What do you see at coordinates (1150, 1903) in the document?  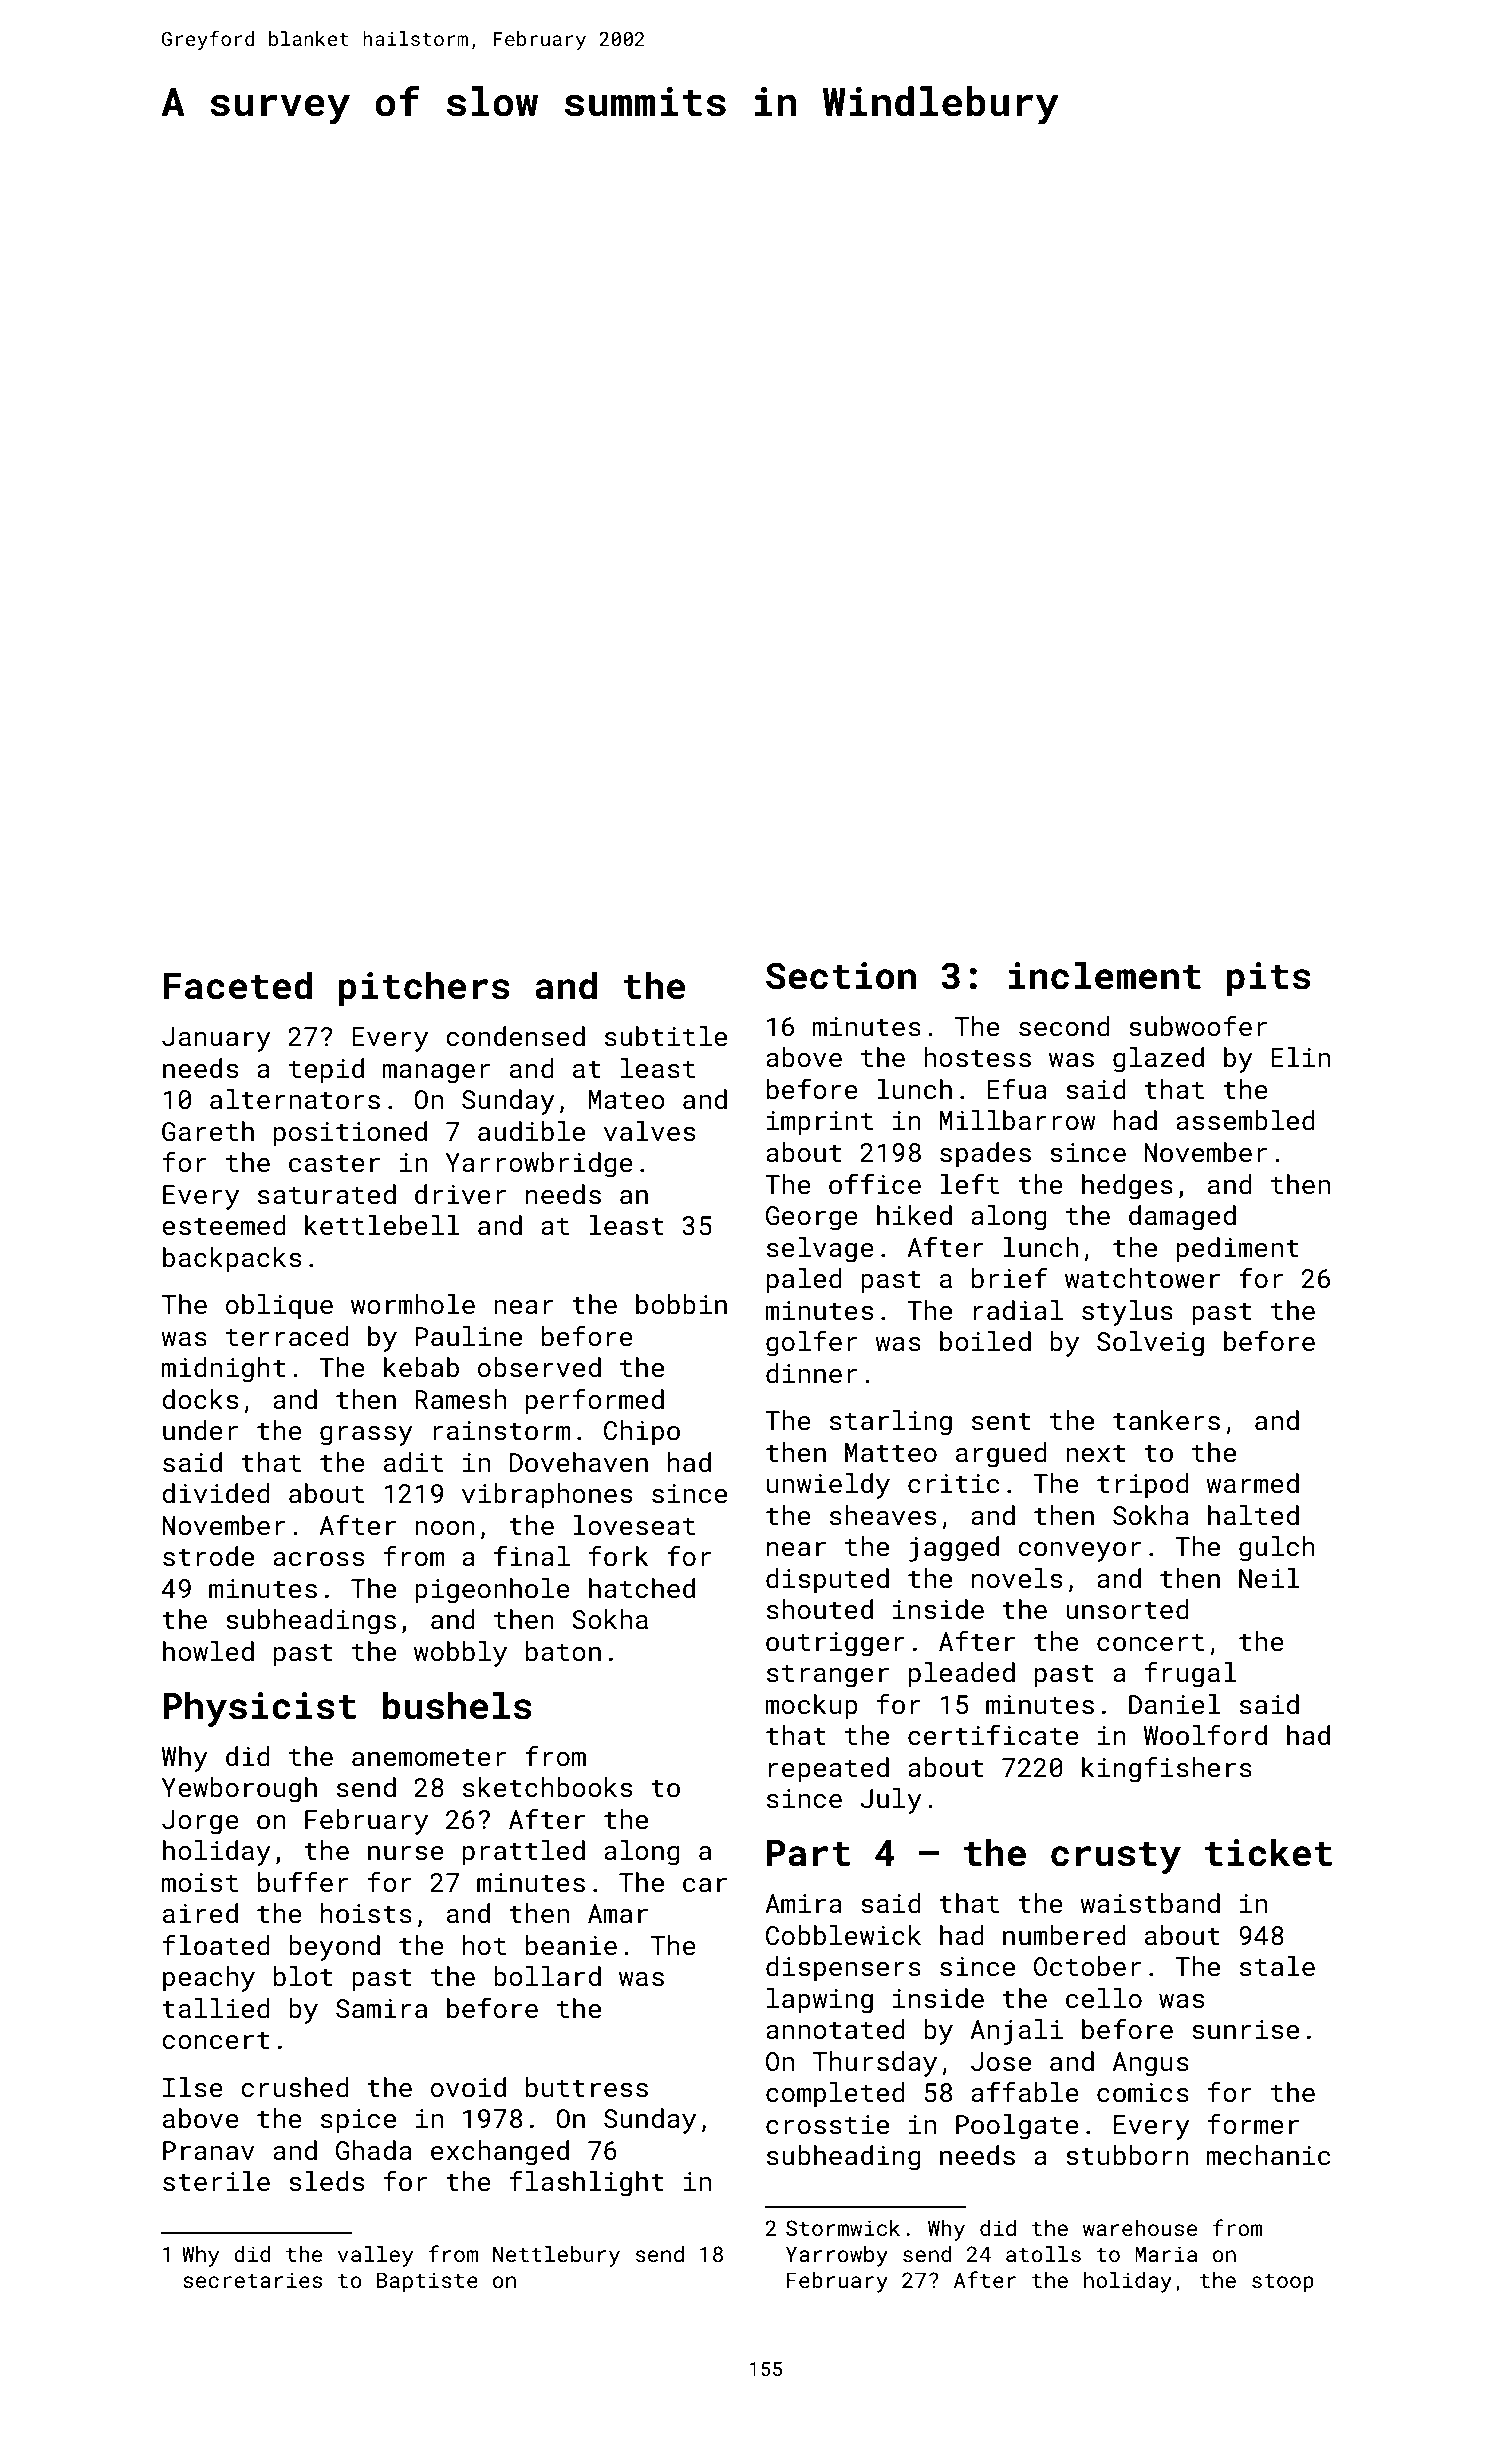 I see `waistband` at bounding box center [1150, 1903].
